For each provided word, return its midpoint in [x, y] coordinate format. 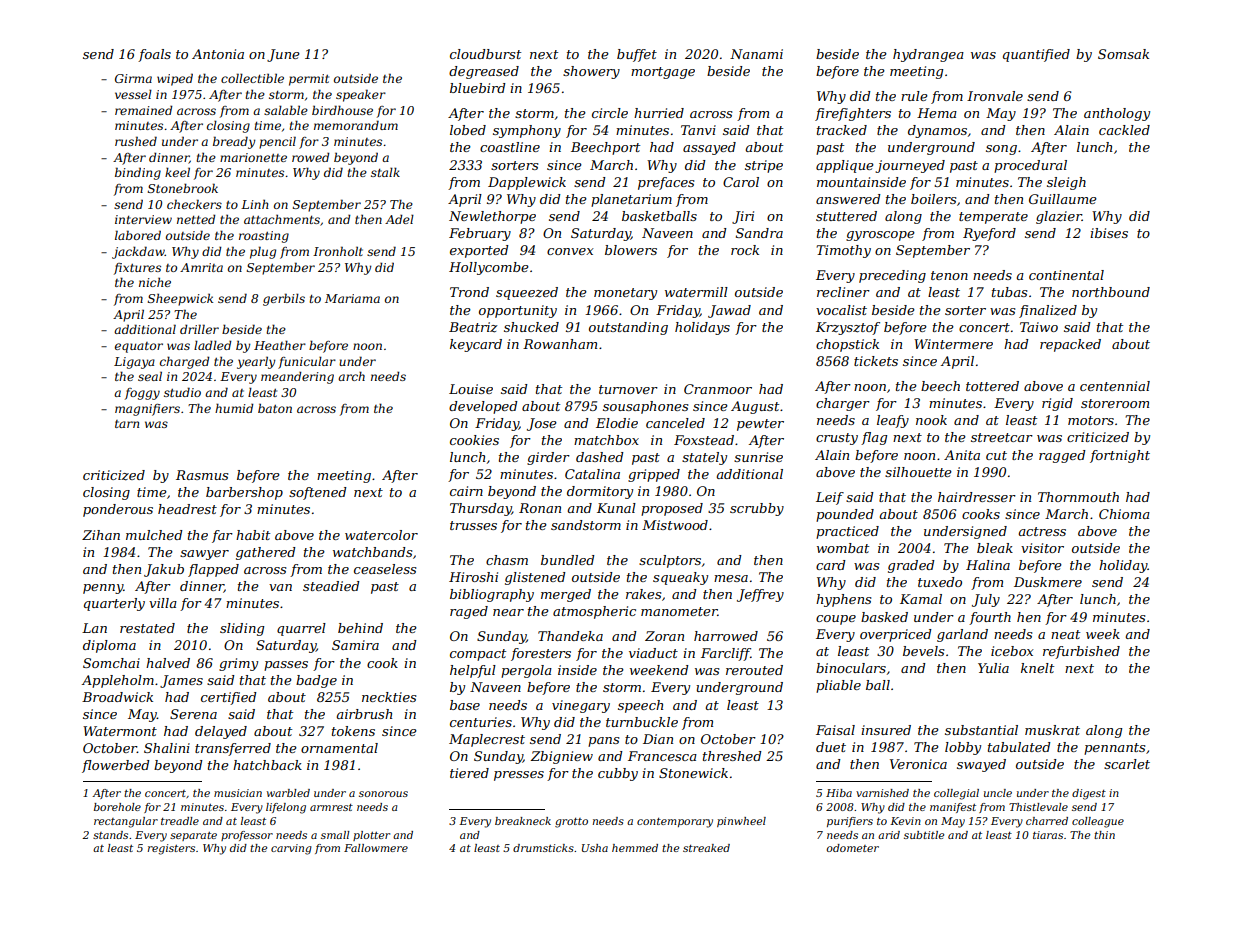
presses [519, 776]
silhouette [918, 472]
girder [548, 458]
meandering [297, 377]
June [283, 55]
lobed [468, 130]
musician [238, 793]
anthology [1117, 114]
